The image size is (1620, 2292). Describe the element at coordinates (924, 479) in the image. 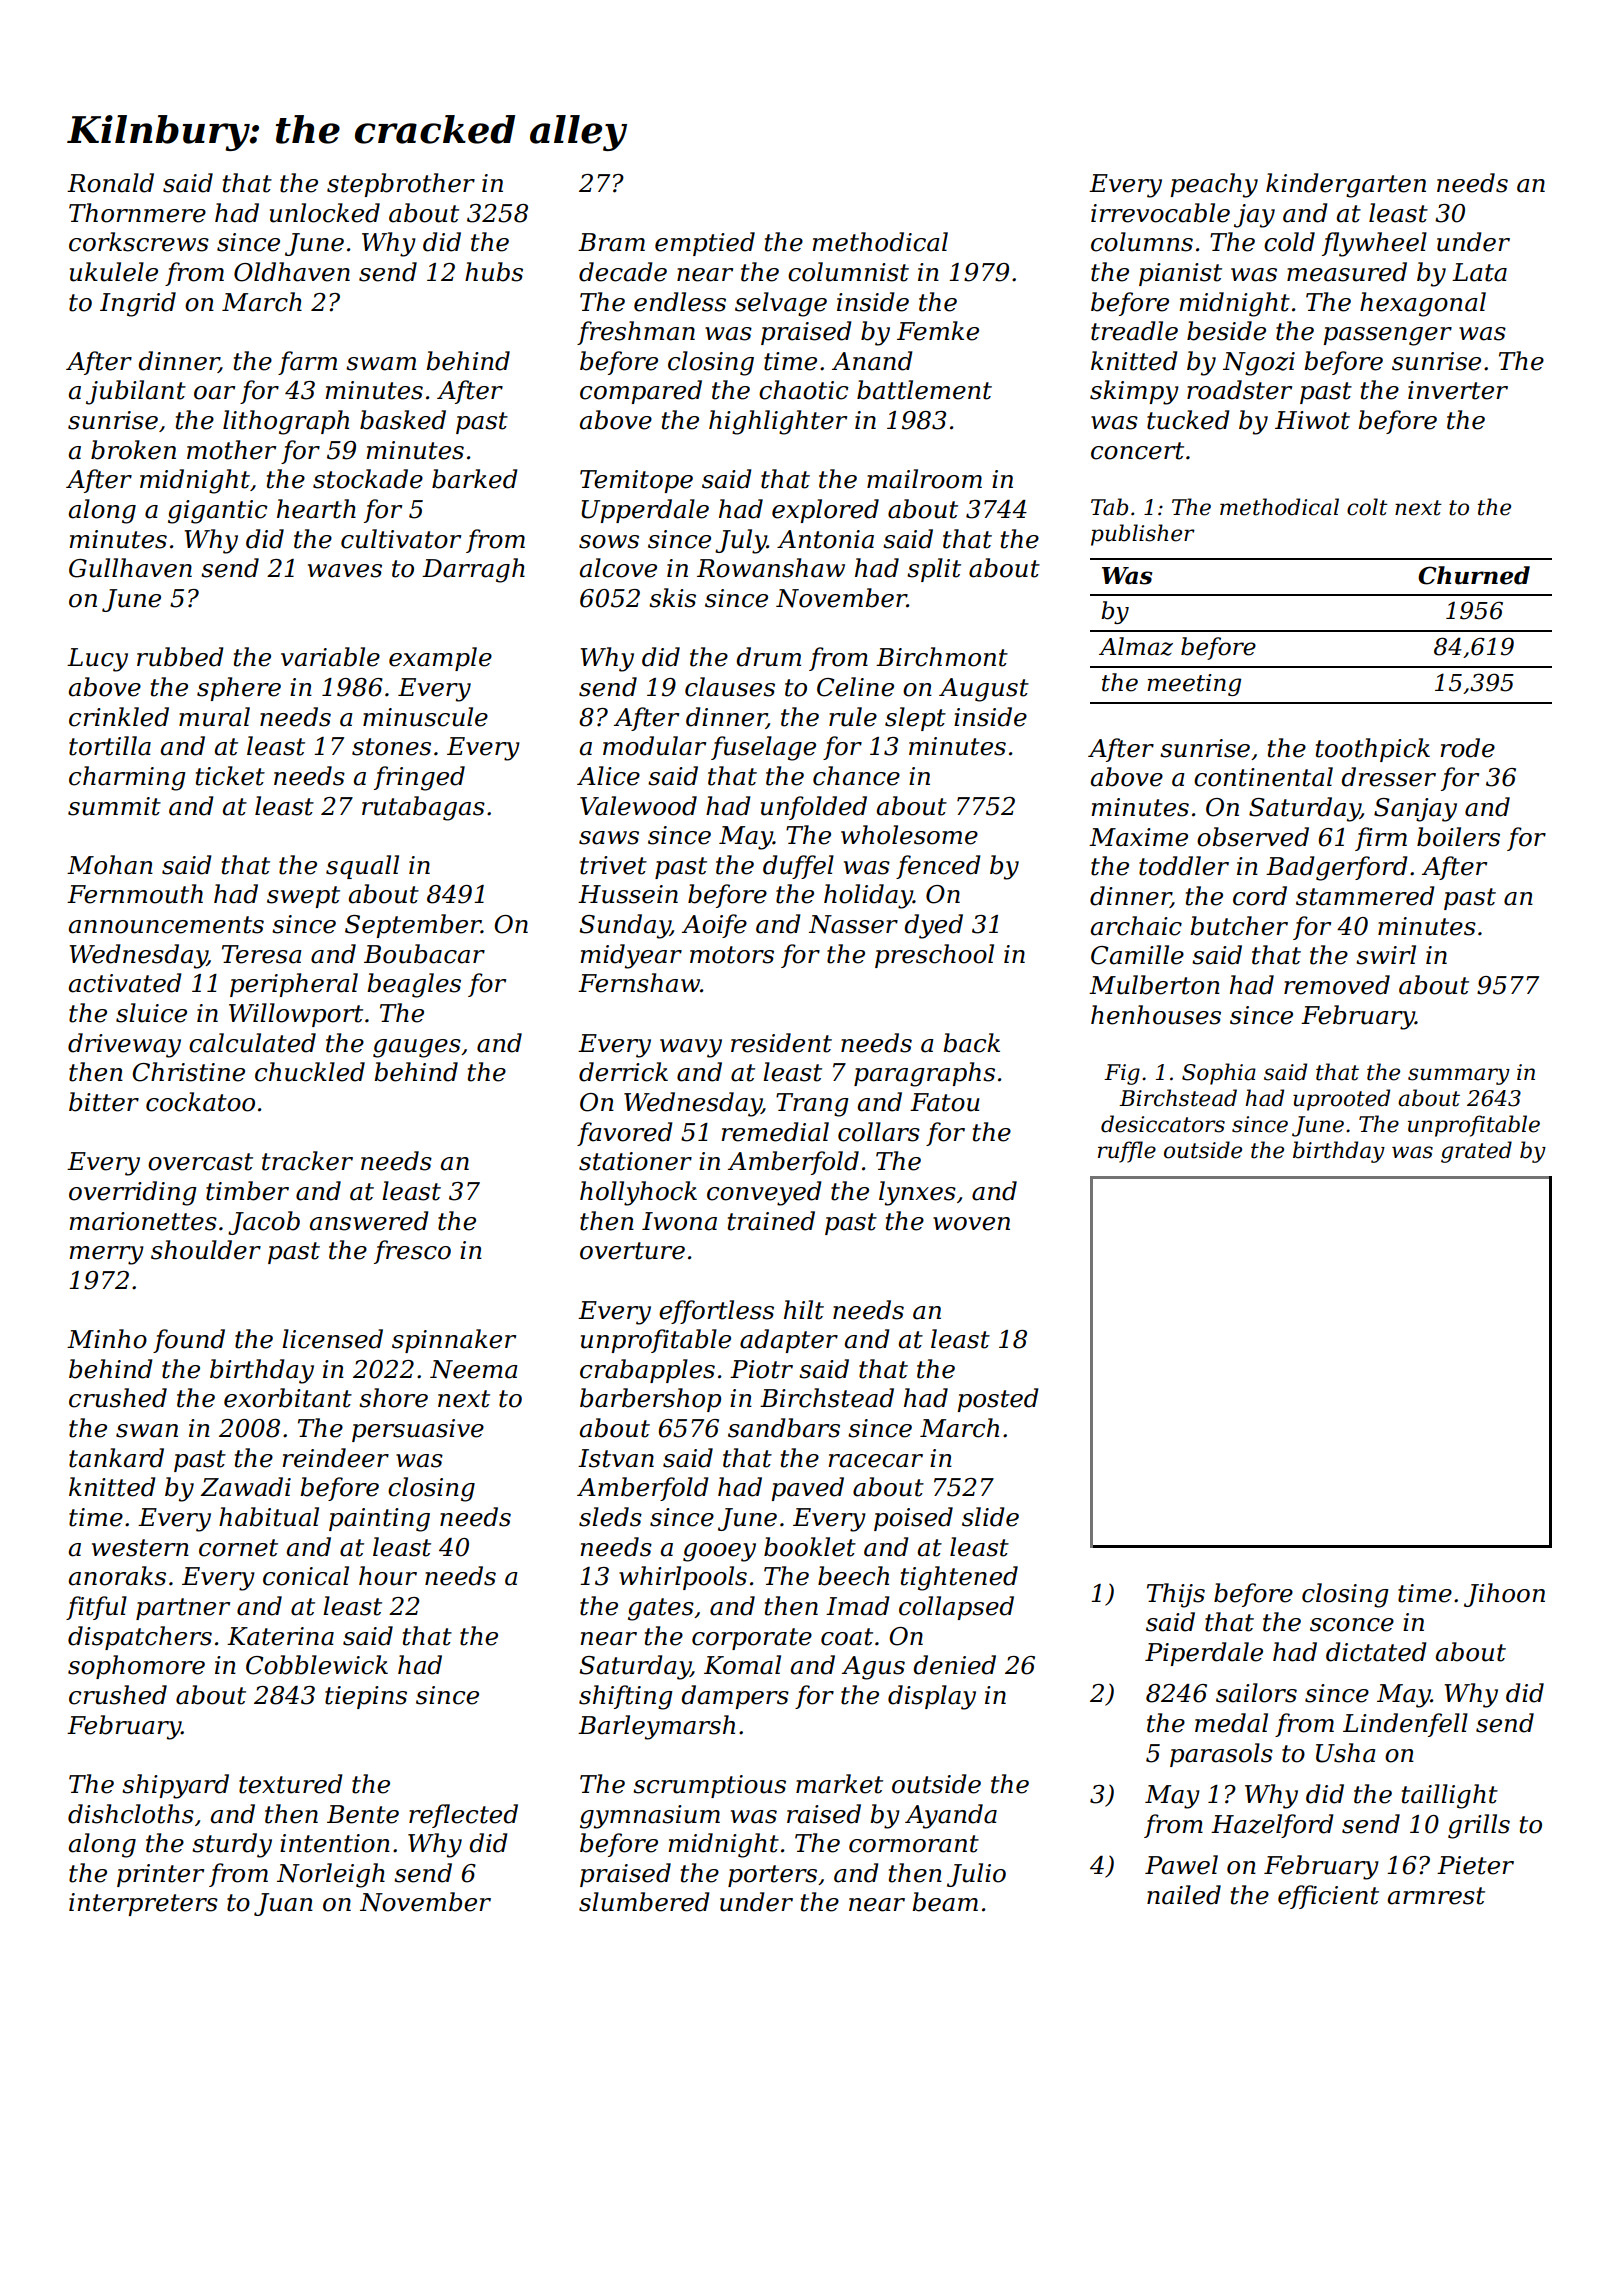

I see `mailroom` at that location.
